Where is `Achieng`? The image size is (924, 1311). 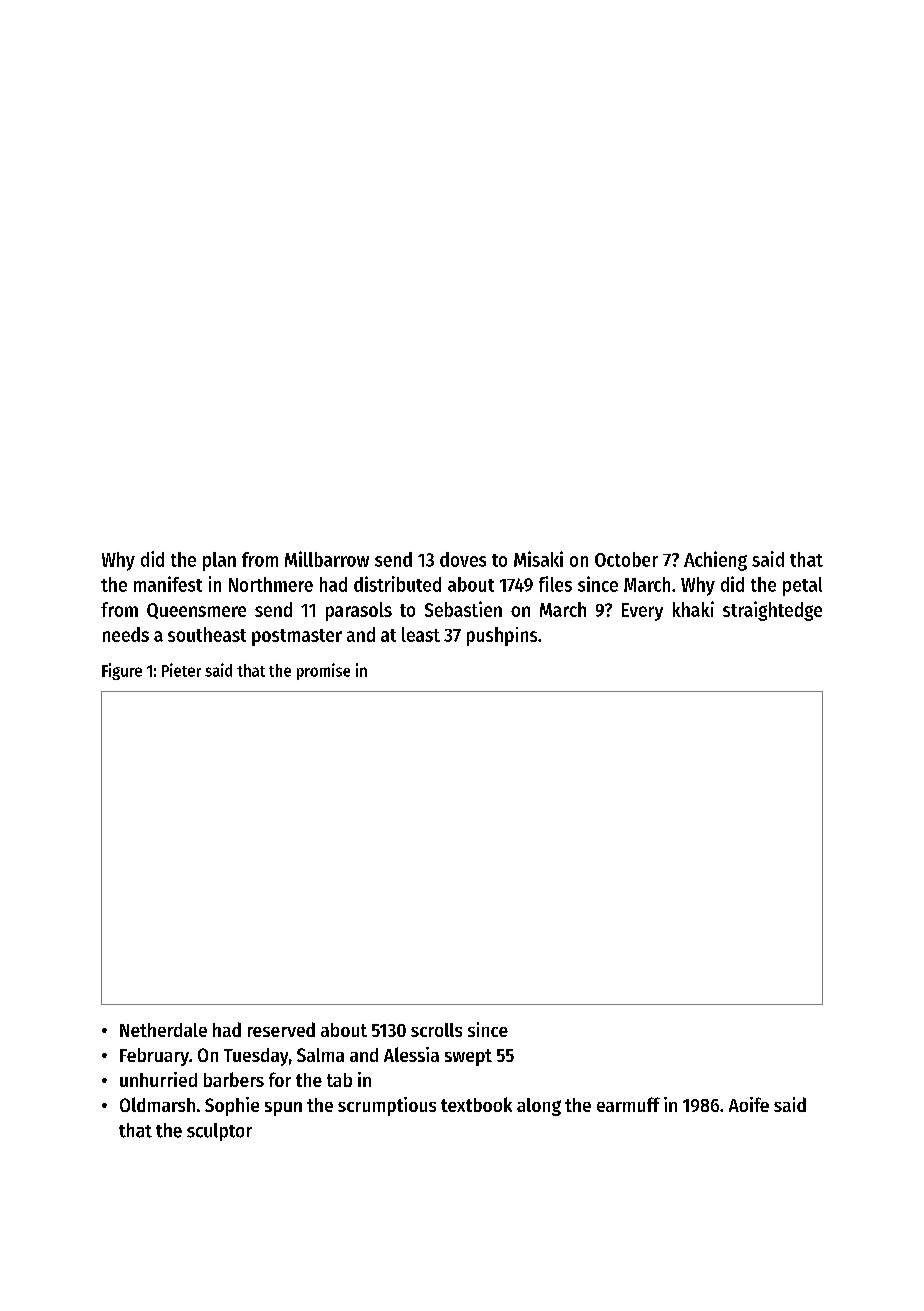
Achieng is located at coordinates (715, 561).
